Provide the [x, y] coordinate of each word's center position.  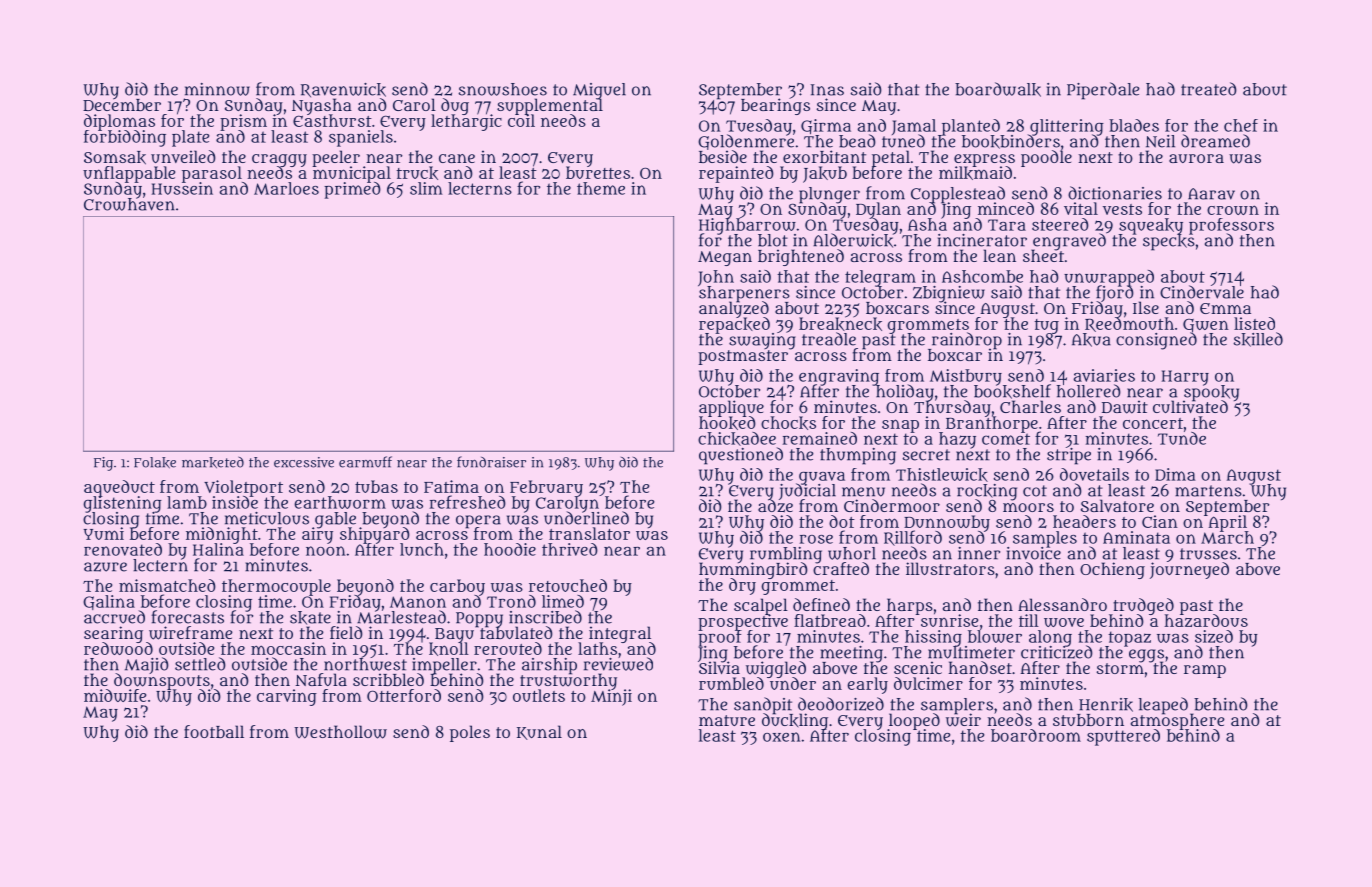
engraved [1069, 241]
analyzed [734, 309]
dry [742, 586]
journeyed [1189, 570]
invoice [1033, 553]
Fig [103, 464]
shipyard [375, 535]
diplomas [119, 122]
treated [1209, 89]
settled [200, 664]
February [546, 488]
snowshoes [502, 89]
